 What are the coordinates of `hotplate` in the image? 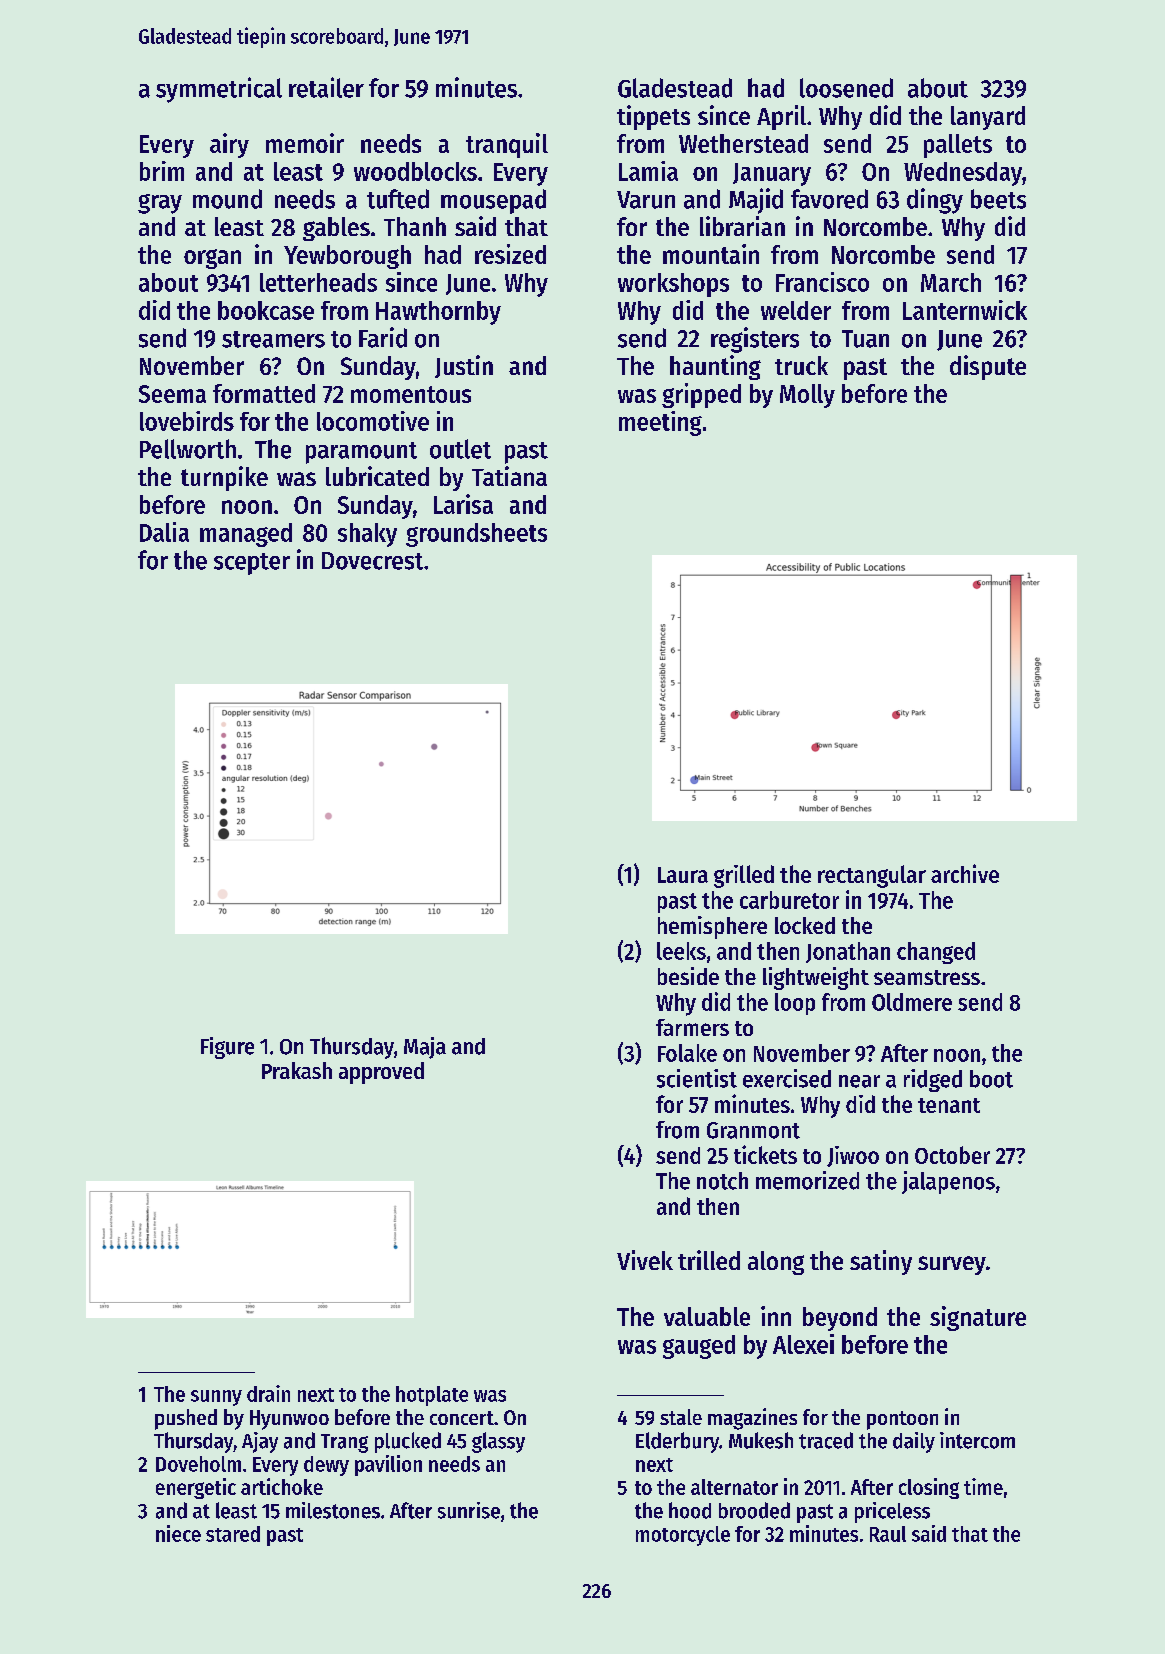 It's located at (432, 1396).
